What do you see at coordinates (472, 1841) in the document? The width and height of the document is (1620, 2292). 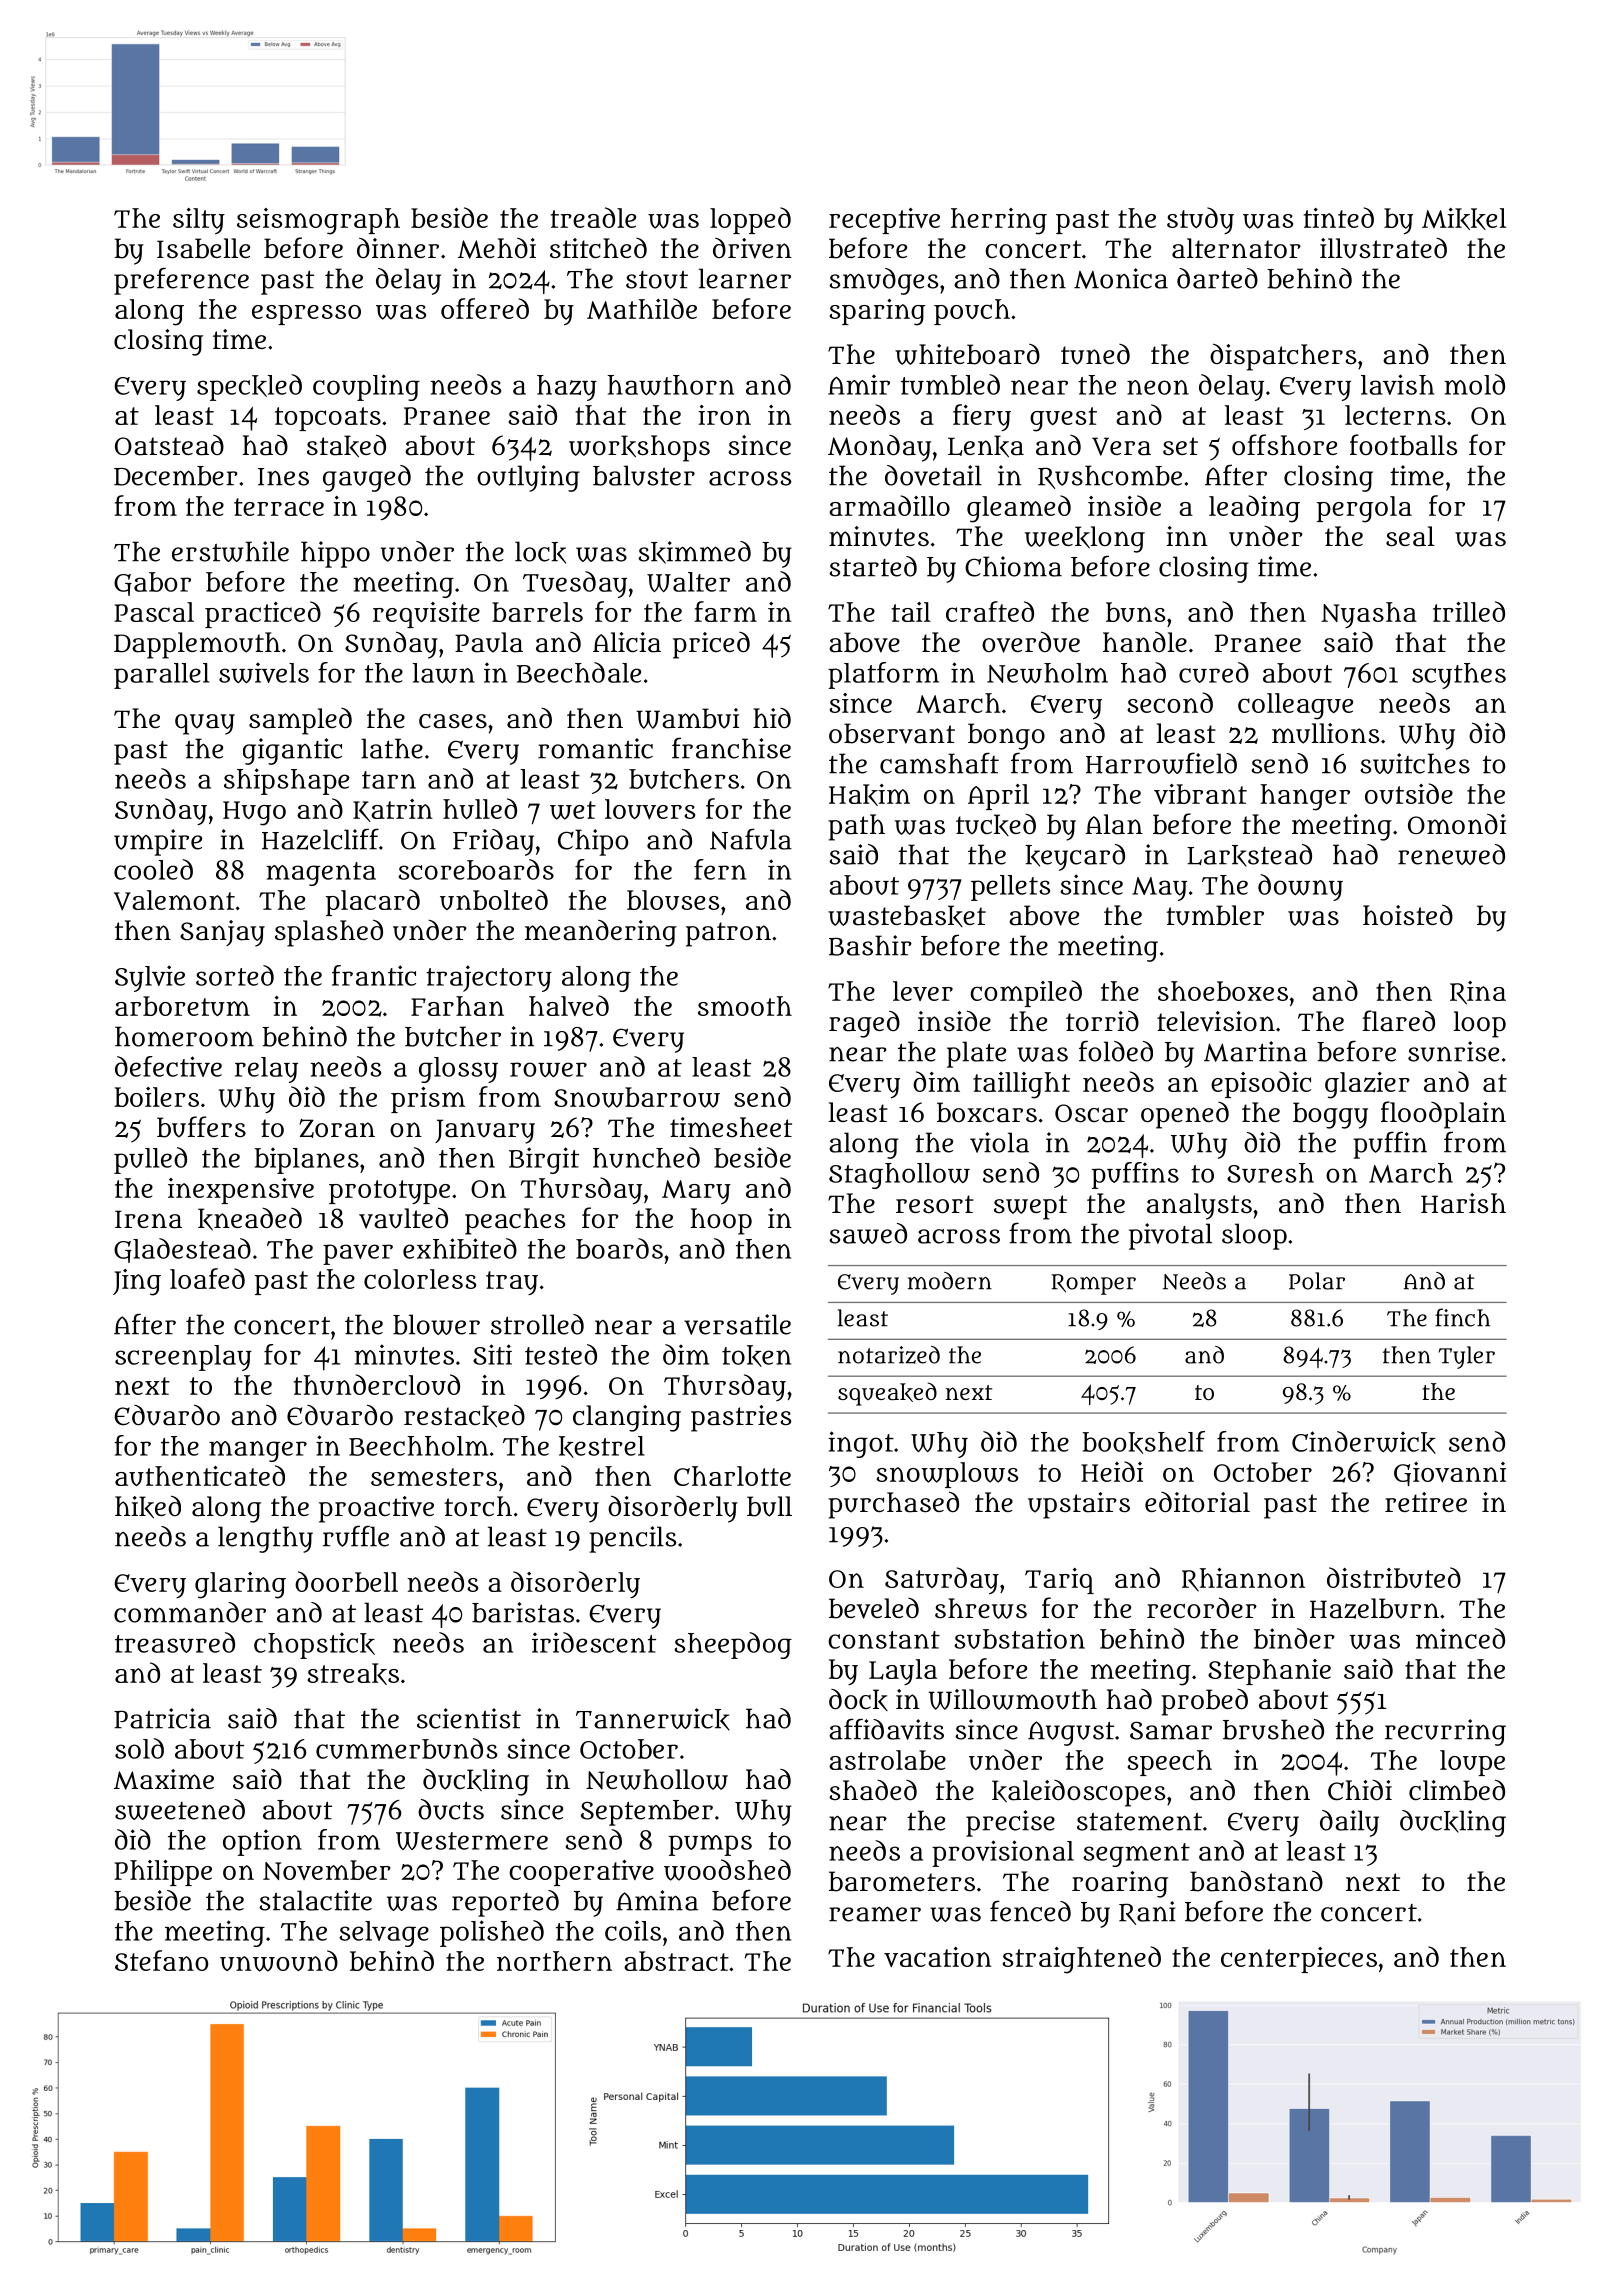 I see `Westermere` at bounding box center [472, 1841].
